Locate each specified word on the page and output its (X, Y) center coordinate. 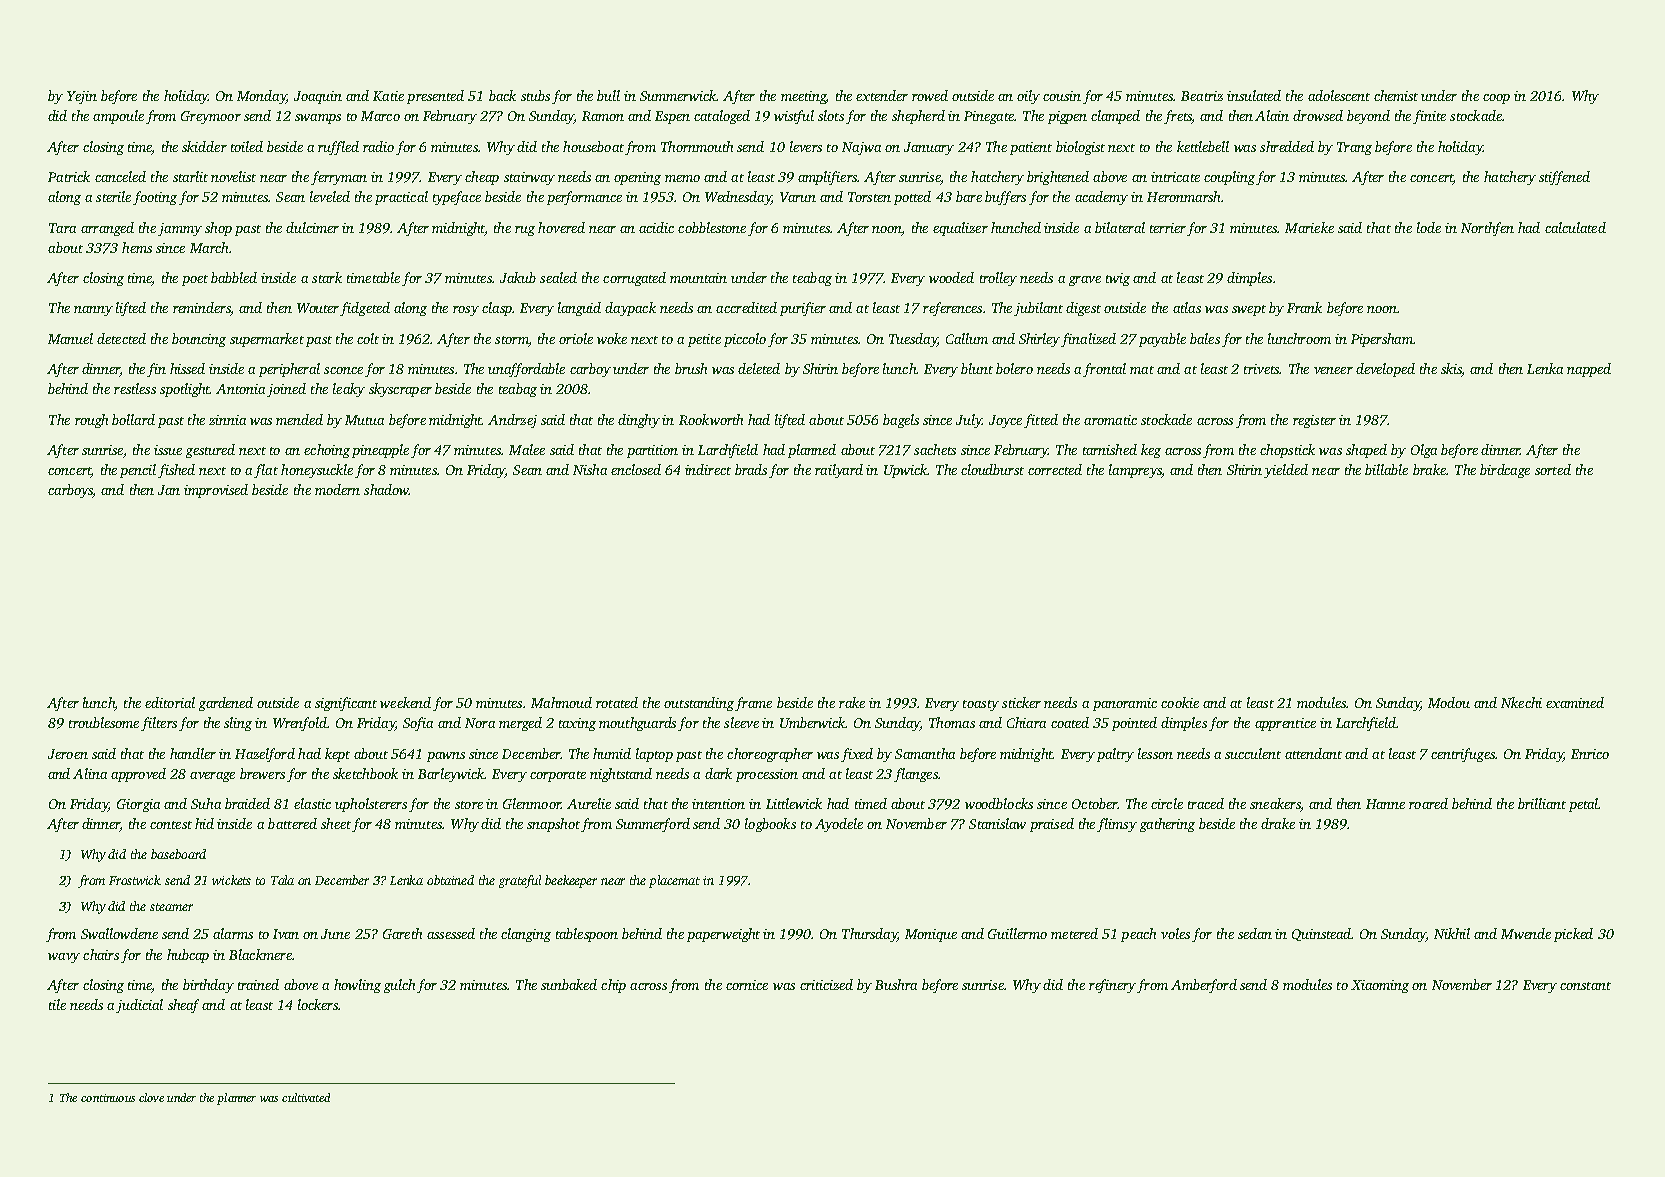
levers (806, 146)
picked (1573, 935)
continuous (108, 1098)
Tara (62, 228)
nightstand (621, 775)
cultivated (306, 1097)
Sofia (418, 724)
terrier (1168, 228)
